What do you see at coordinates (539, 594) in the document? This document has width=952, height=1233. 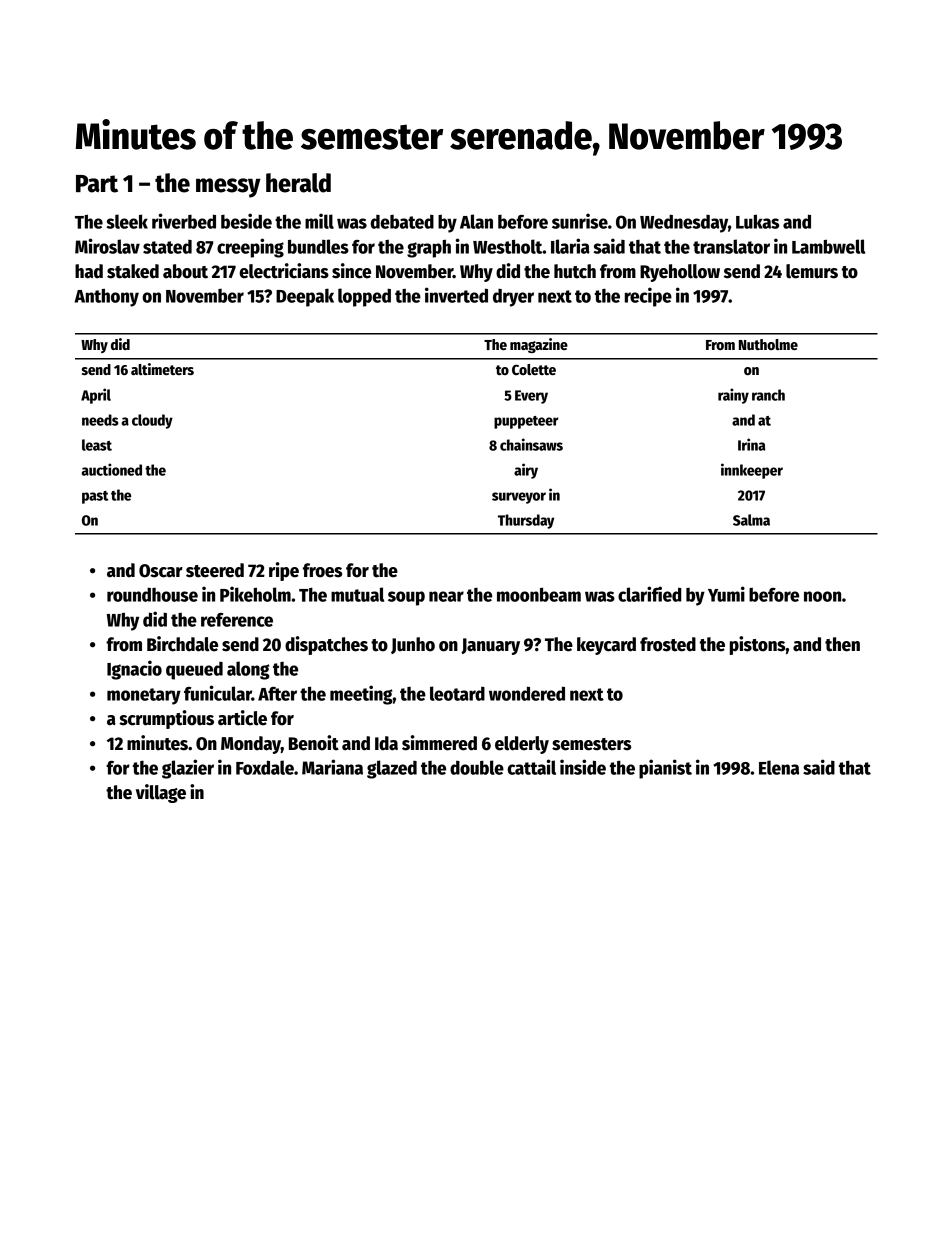 I see `moonbeam` at bounding box center [539, 594].
